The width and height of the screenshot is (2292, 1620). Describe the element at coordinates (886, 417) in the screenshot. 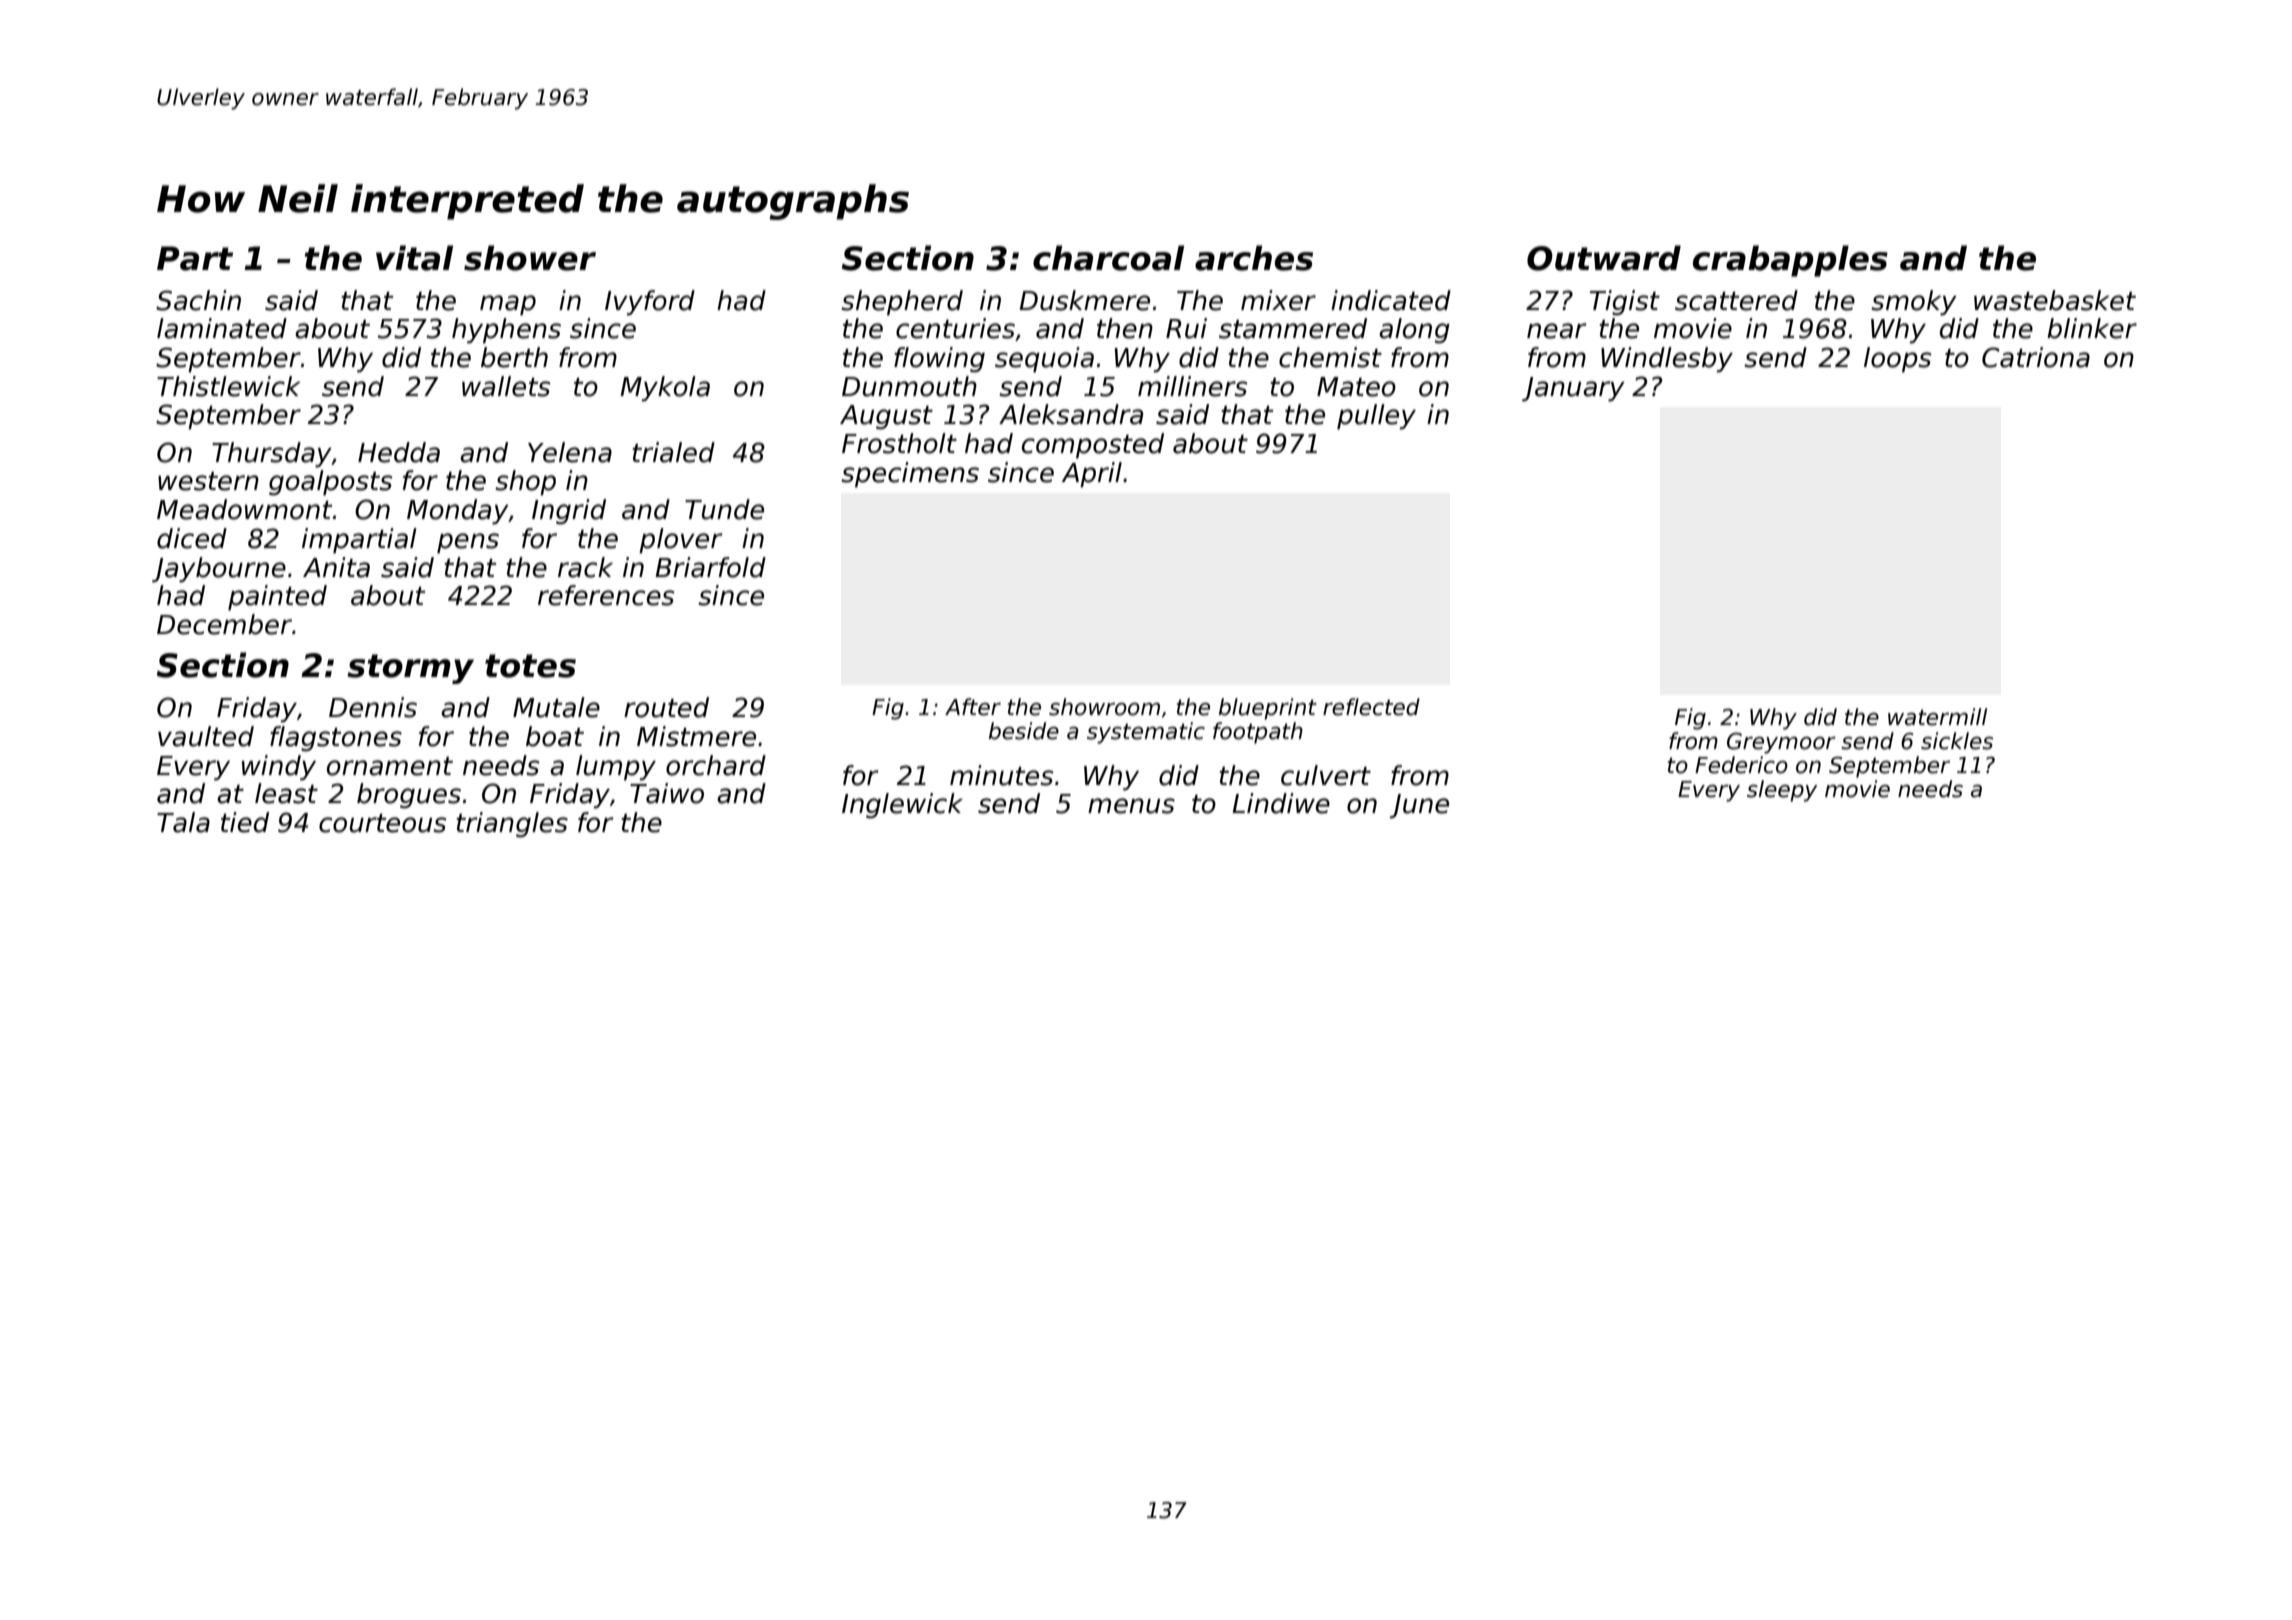

I see `August` at that location.
